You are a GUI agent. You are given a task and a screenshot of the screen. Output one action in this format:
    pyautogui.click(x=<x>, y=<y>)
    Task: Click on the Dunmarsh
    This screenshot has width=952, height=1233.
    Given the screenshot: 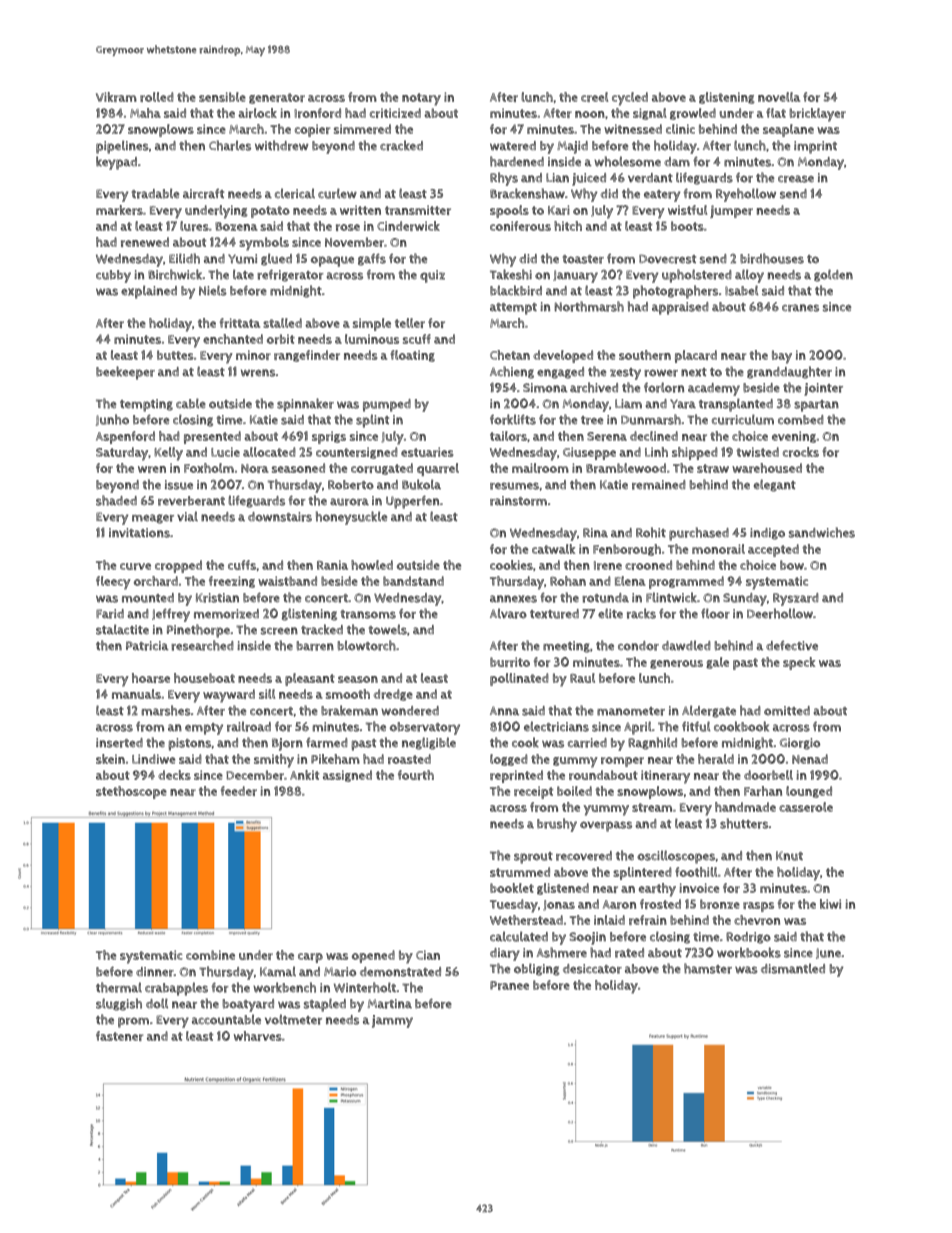 What is the action you would take?
    pyautogui.click(x=651, y=419)
